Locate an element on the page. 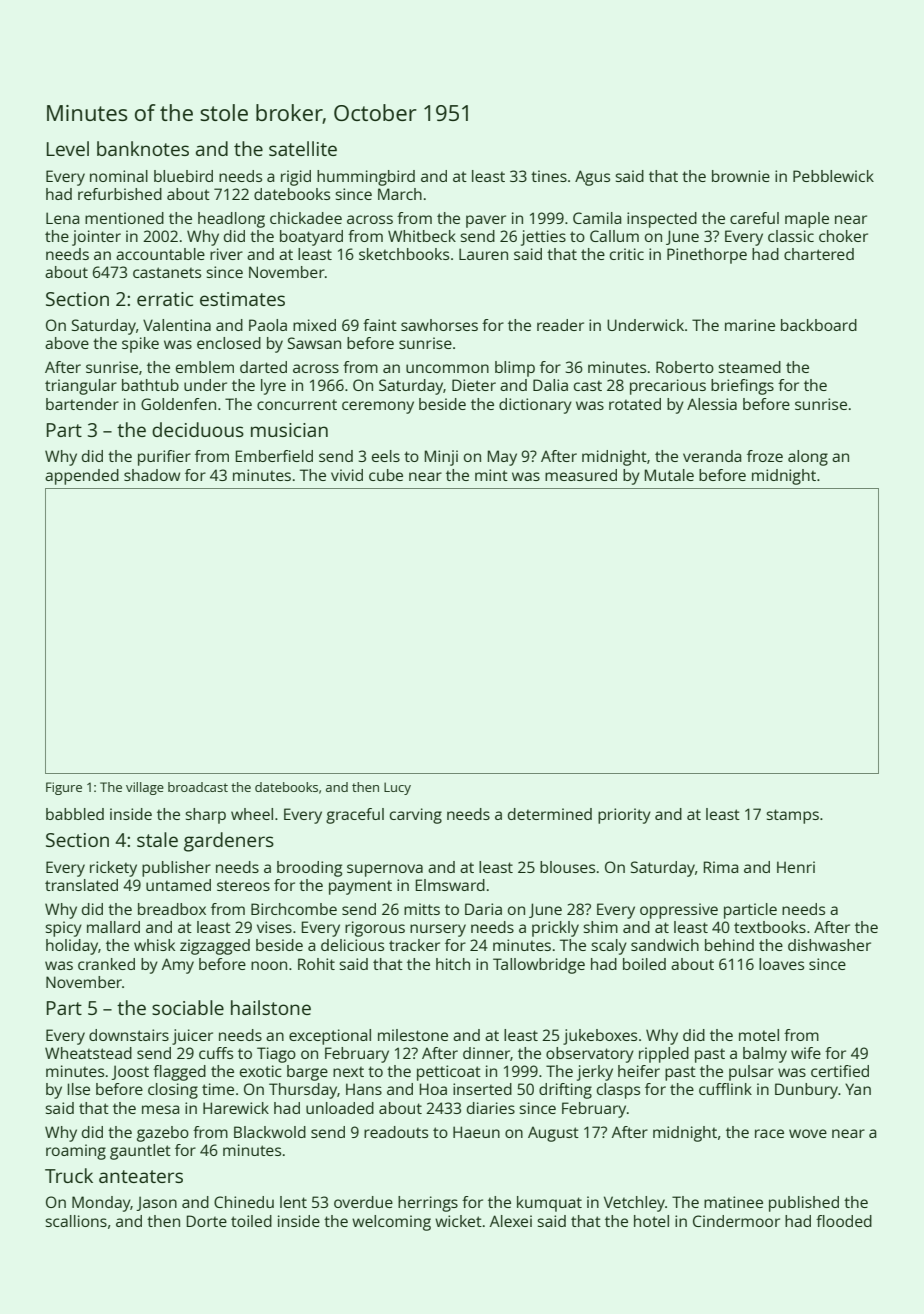  scallions is located at coordinates (76, 1221).
